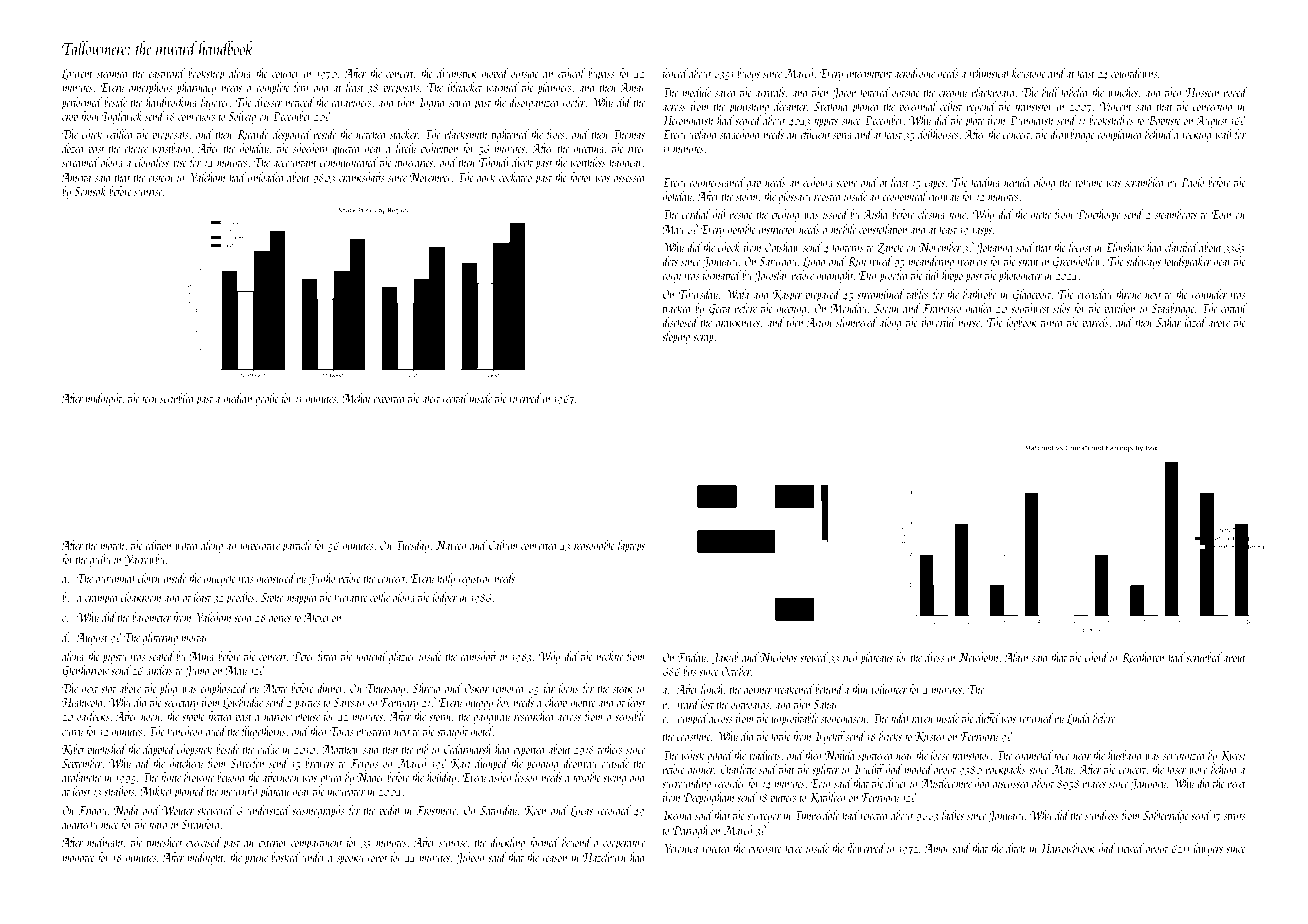  What do you see at coordinates (90, 191) in the image?
I see `Somsak` at bounding box center [90, 191].
